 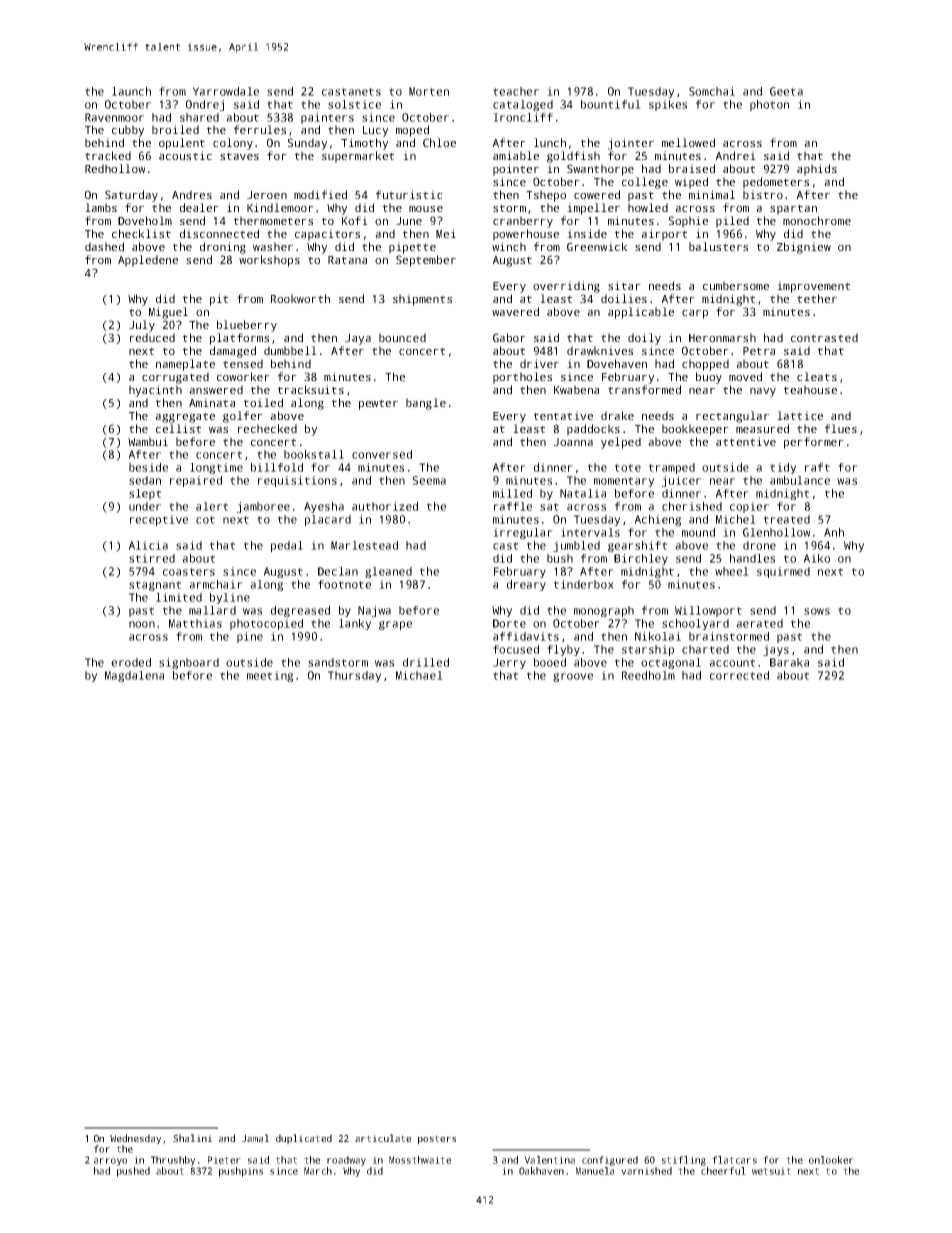 What do you see at coordinates (695, 314) in the screenshot?
I see `carp` at bounding box center [695, 314].
